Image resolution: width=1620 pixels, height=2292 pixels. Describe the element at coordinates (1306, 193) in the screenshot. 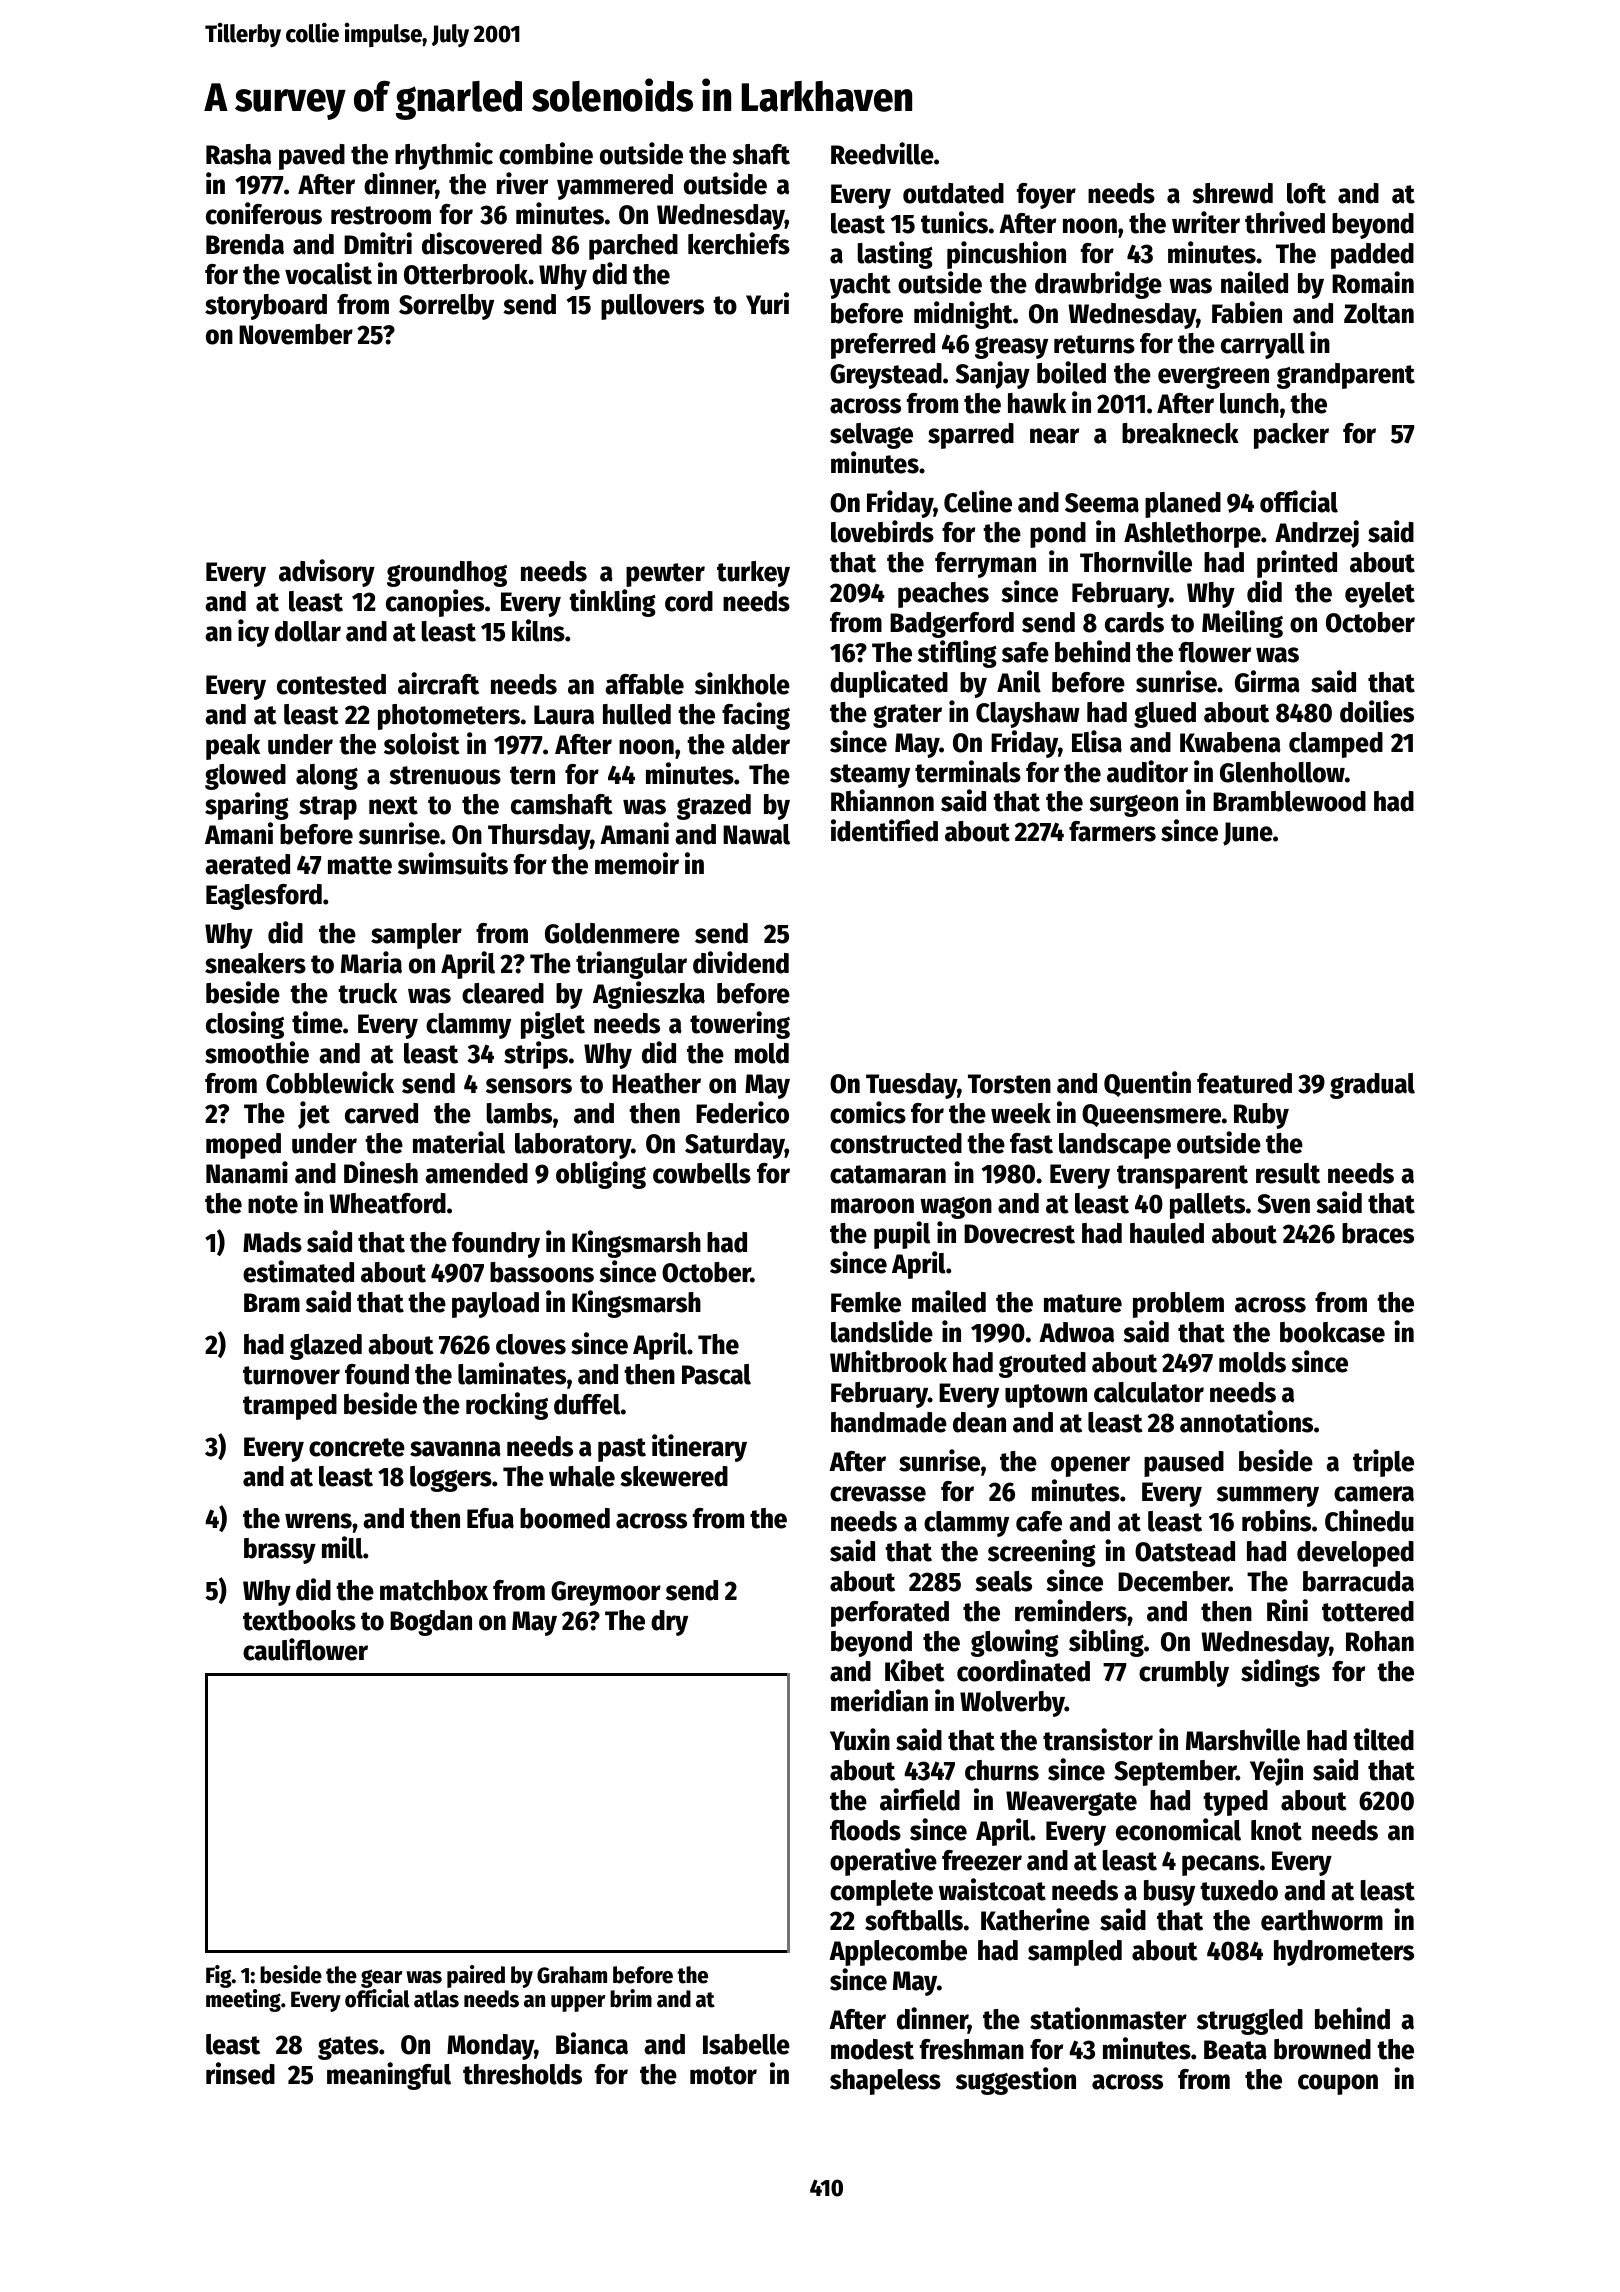

I see `loft` at that location.
